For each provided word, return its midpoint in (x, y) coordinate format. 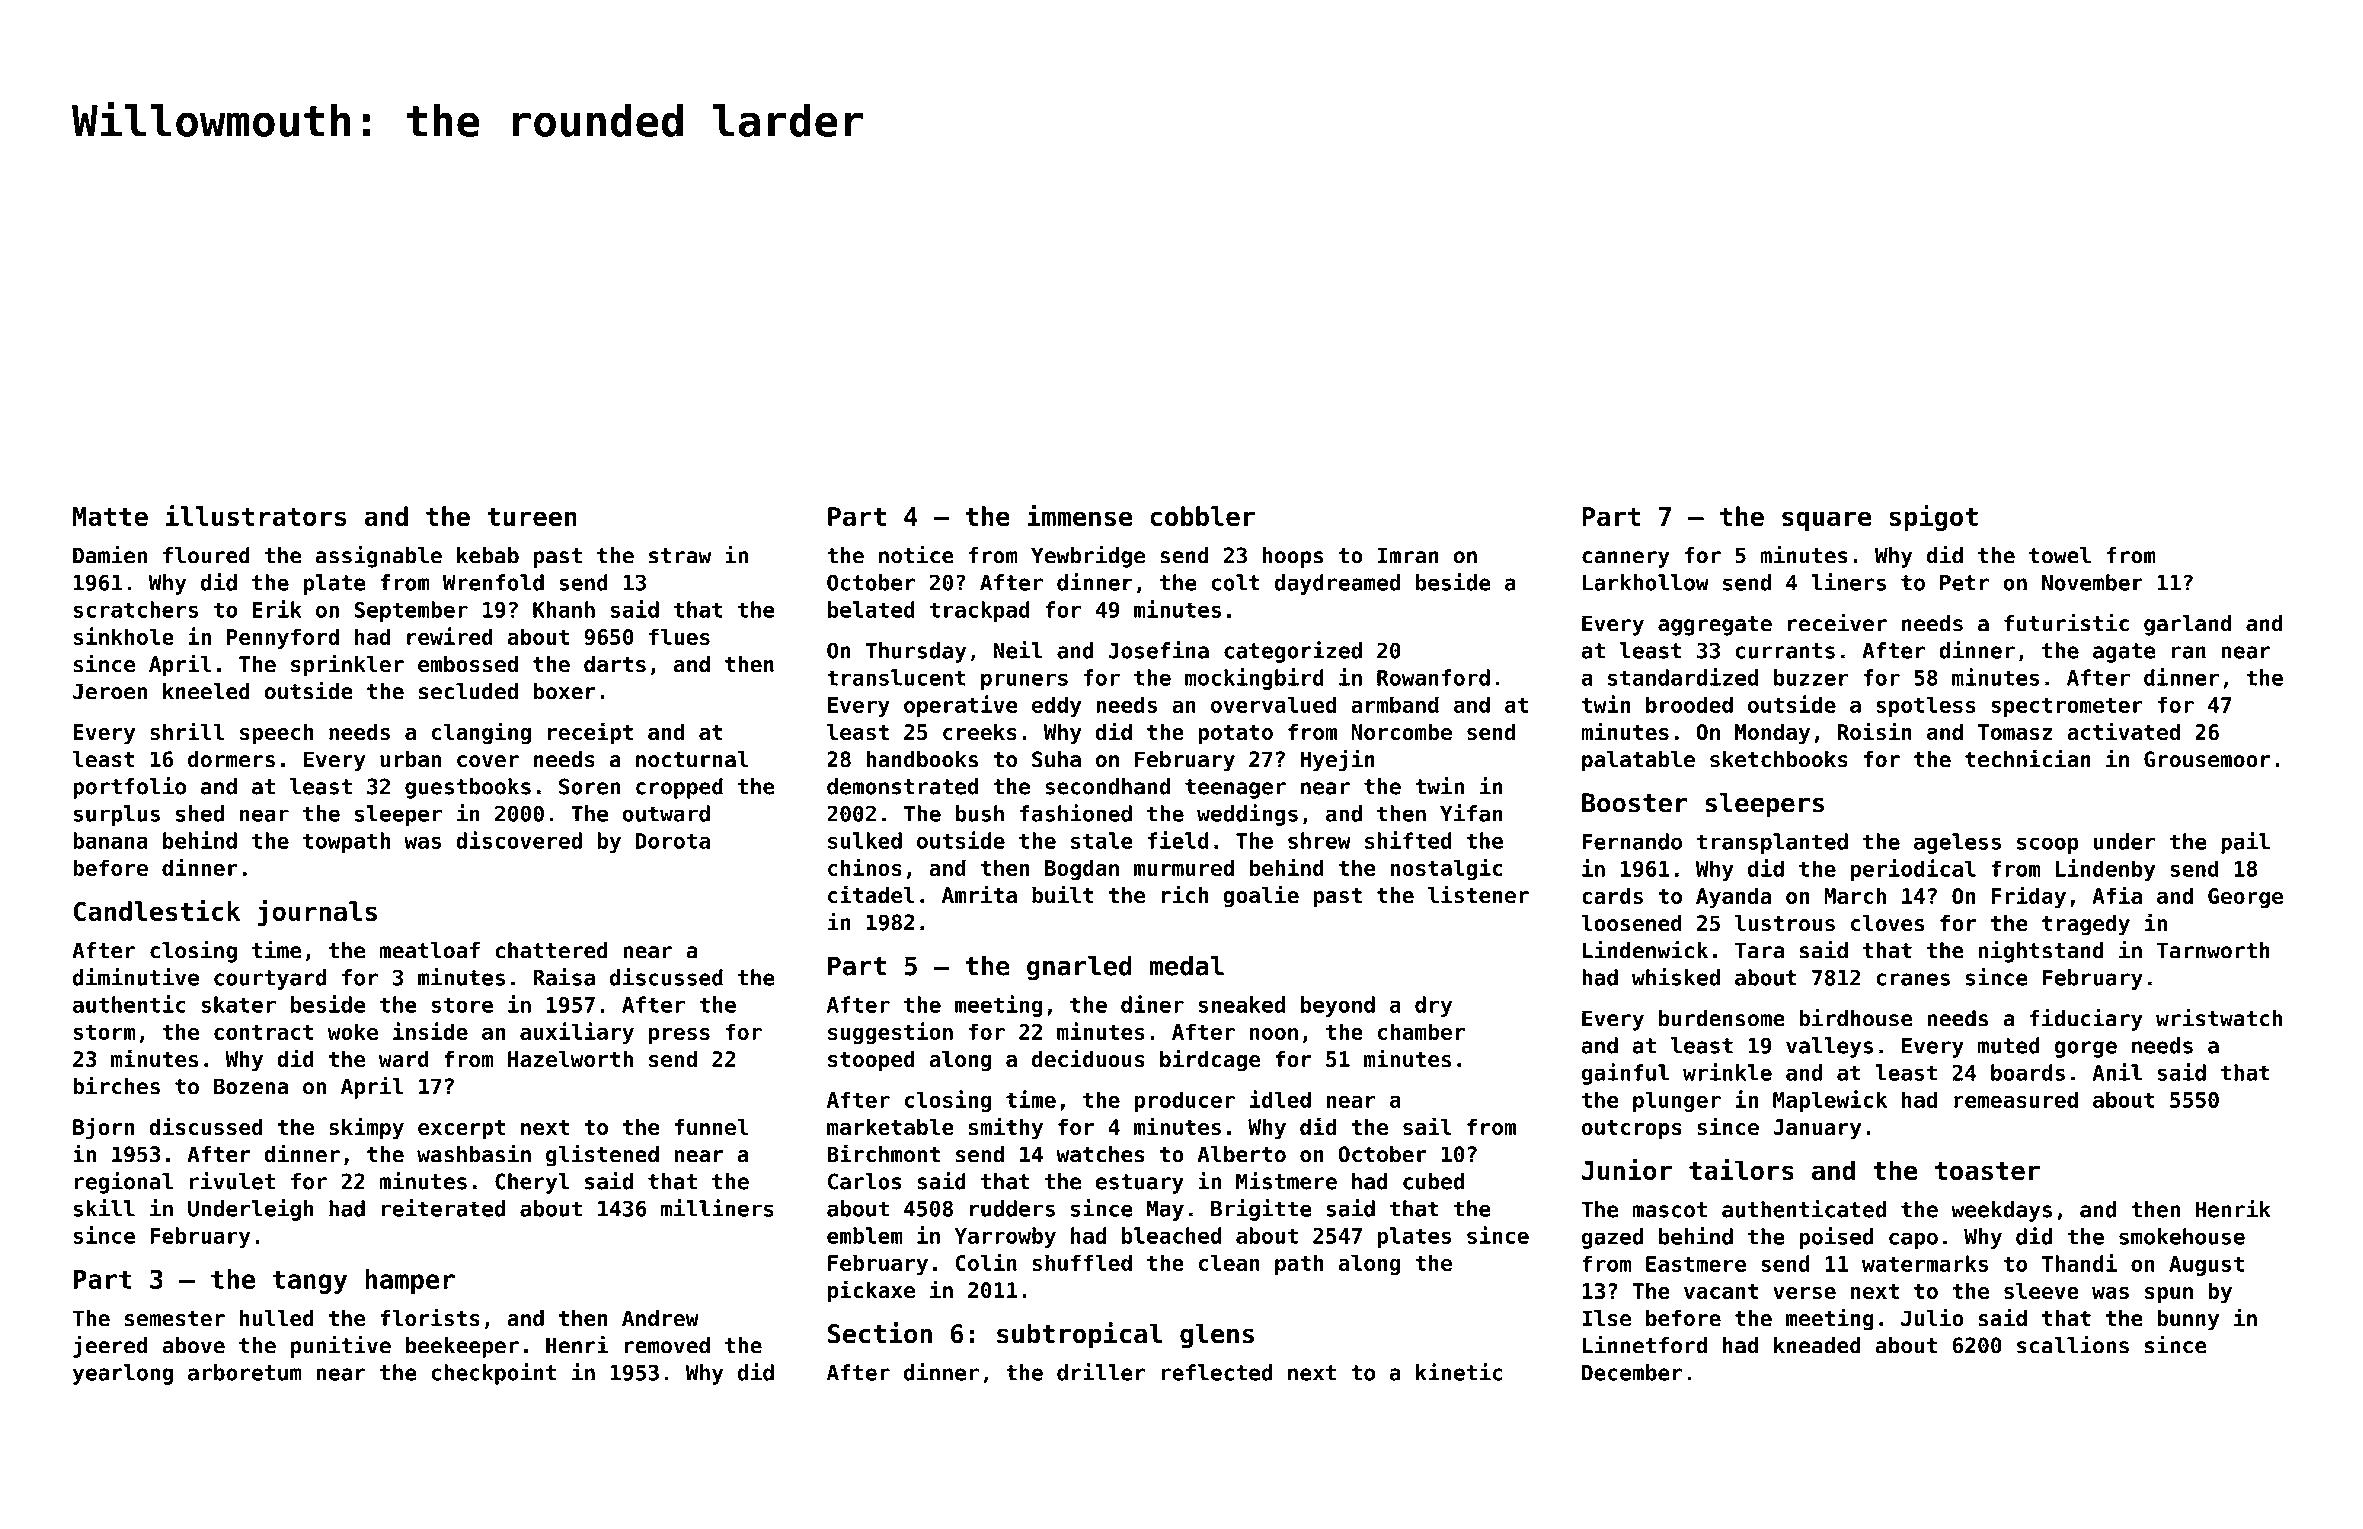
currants (1785, 651)
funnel (711, 1126)
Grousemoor (2207, 759)
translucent (896, 677)
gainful (1625, 1074)
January (1817, 1129)
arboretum (245, 1372)
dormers (231, 759)
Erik (277, 609)
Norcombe (1402, 731)
